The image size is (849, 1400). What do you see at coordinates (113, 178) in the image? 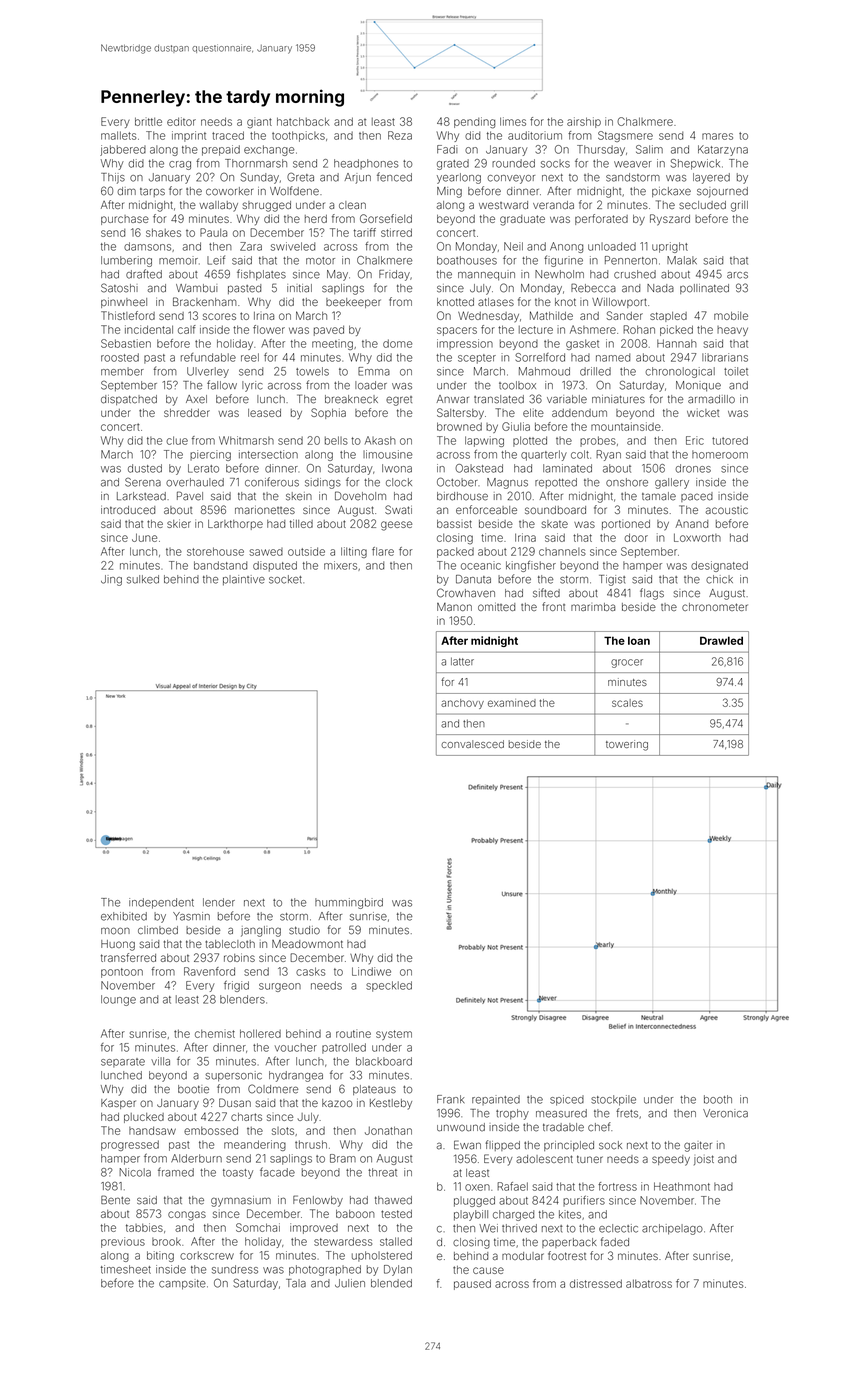
I see `Thijs` at bounding box center [113, 178].
